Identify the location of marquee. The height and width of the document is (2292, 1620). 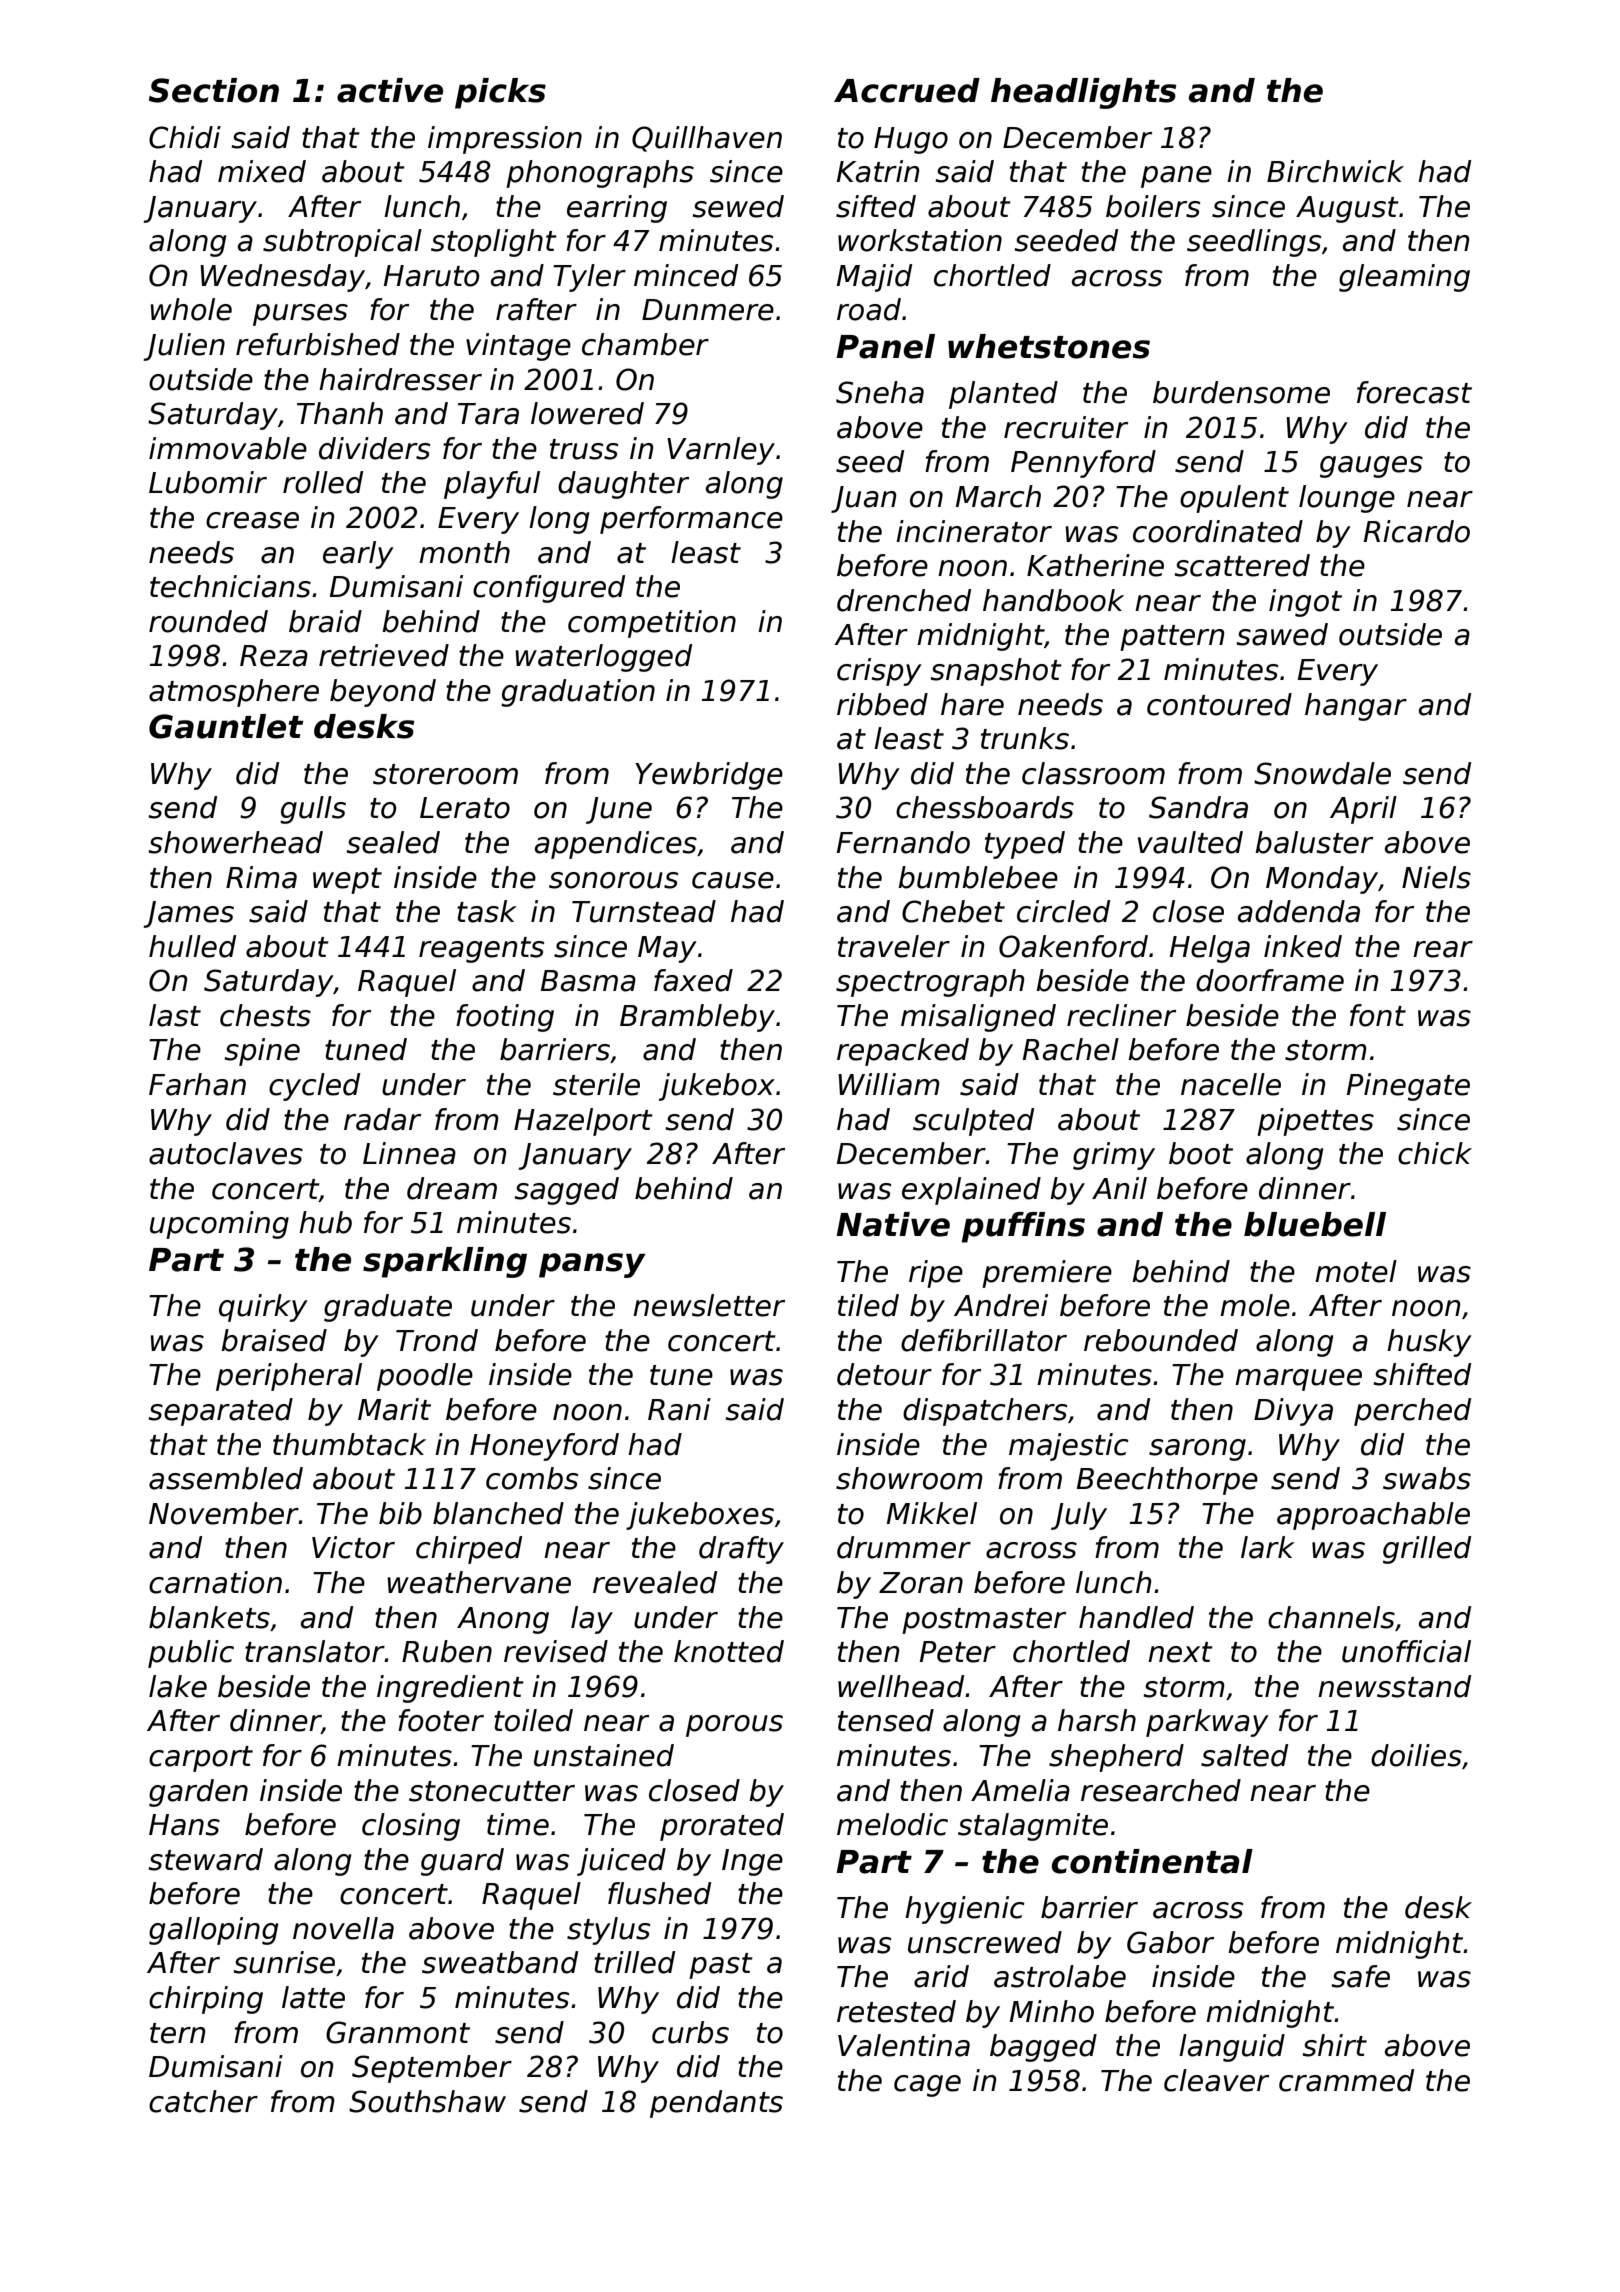
(1298, 1380).
